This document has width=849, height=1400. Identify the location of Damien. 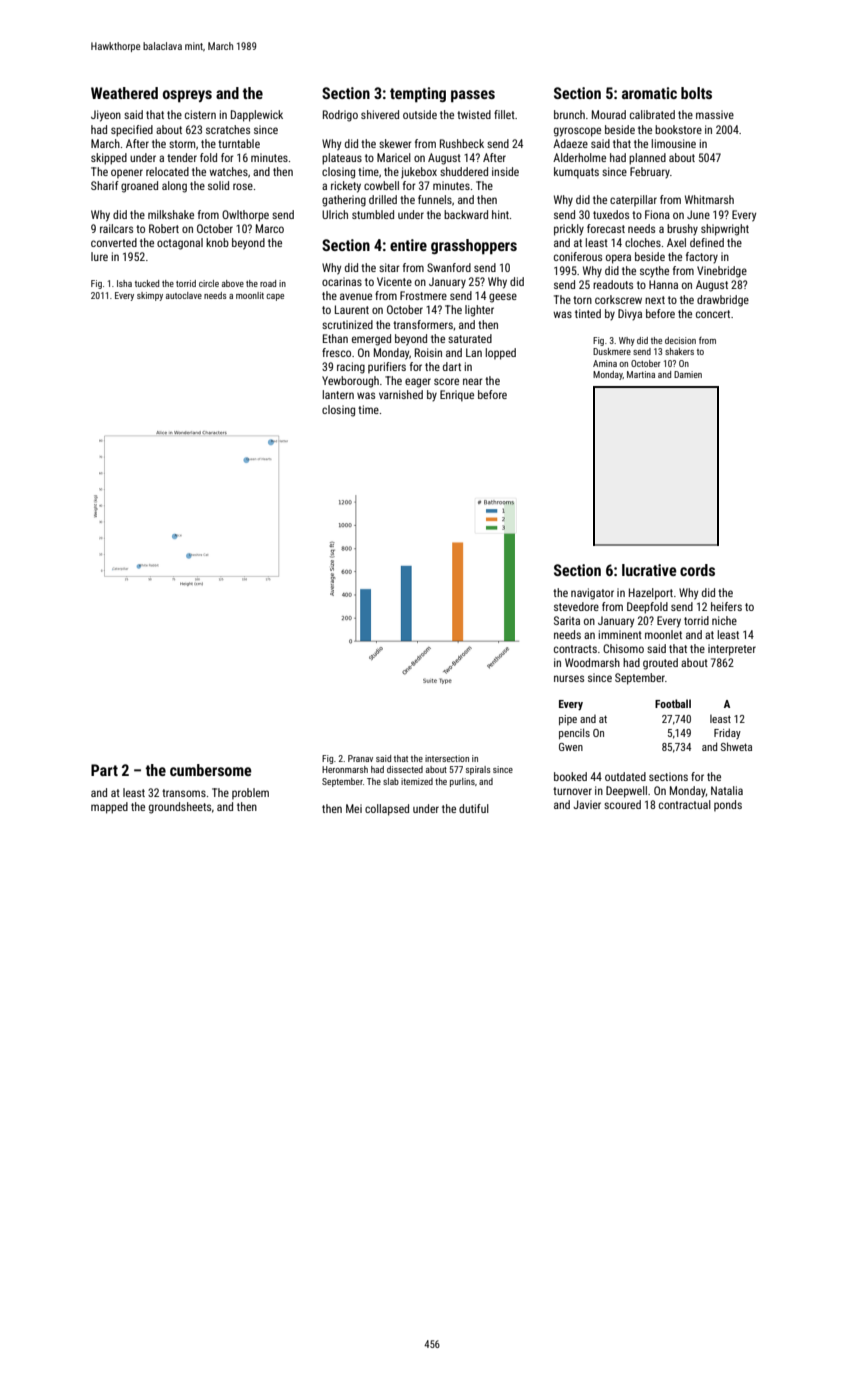
(688, 374).
